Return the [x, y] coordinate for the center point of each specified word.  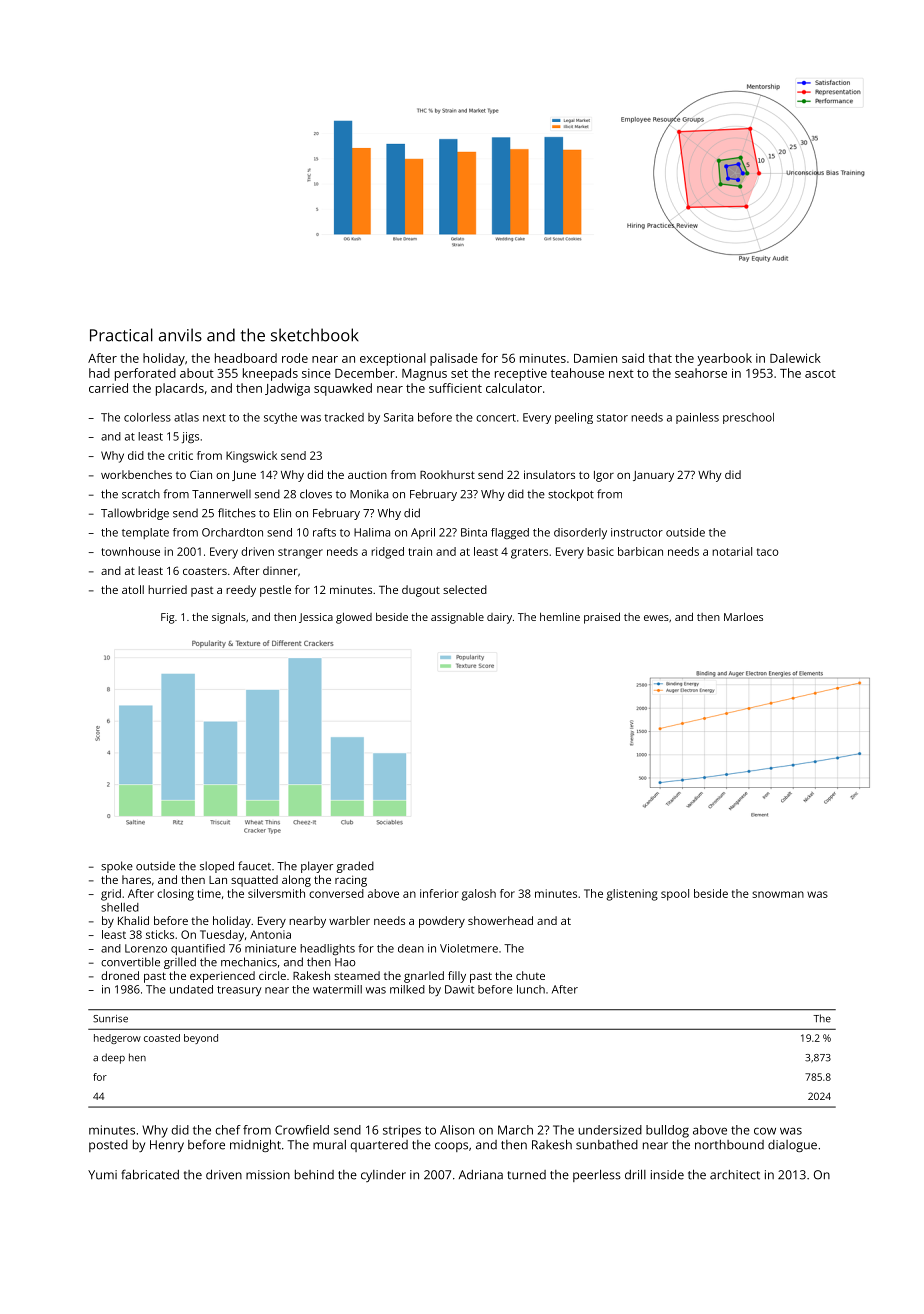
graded [355, 867]
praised [602, 618]
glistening [632, 895]
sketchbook [315, 335]
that [660, 358]
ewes [656, 618]
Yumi [102, 1175]
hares [136, 879]
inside [667, 1175]
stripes [402, 1131]
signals [229, 618]
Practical [121, 335]
